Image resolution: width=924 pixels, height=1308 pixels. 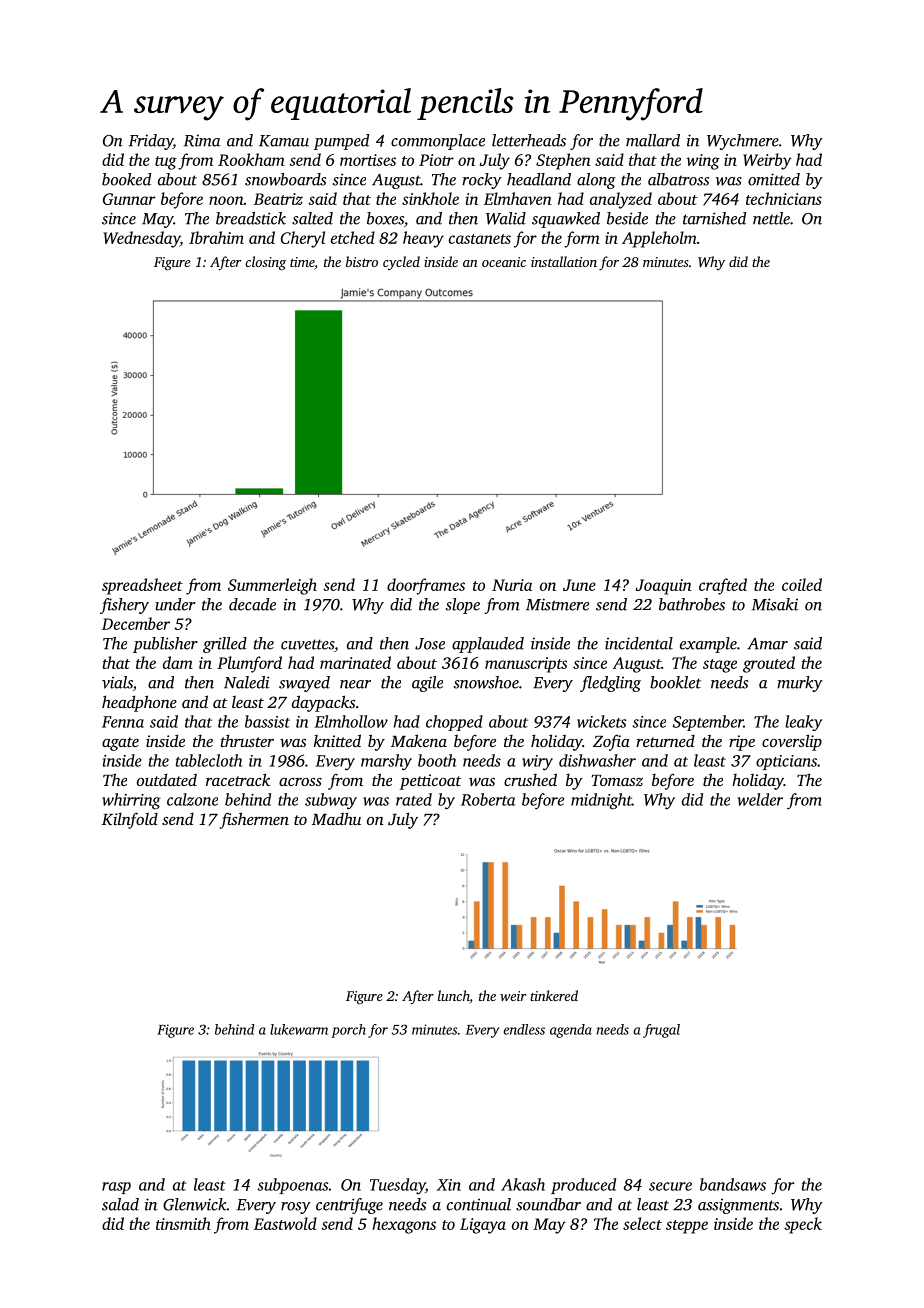 I want to click on Joaquin, so click(x=664, y=587).
